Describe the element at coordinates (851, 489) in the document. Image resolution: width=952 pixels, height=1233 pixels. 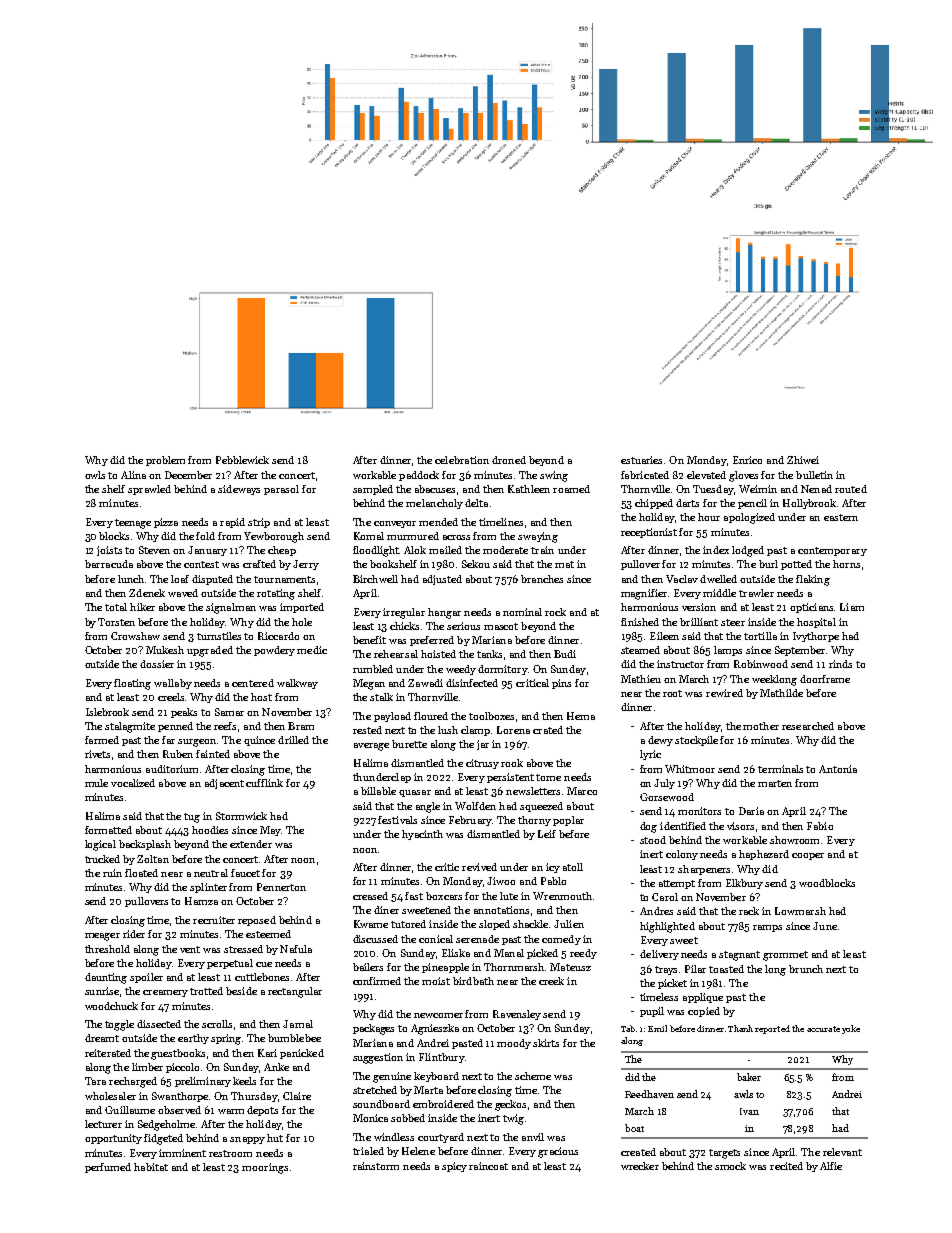
I see `routed` at that location.
